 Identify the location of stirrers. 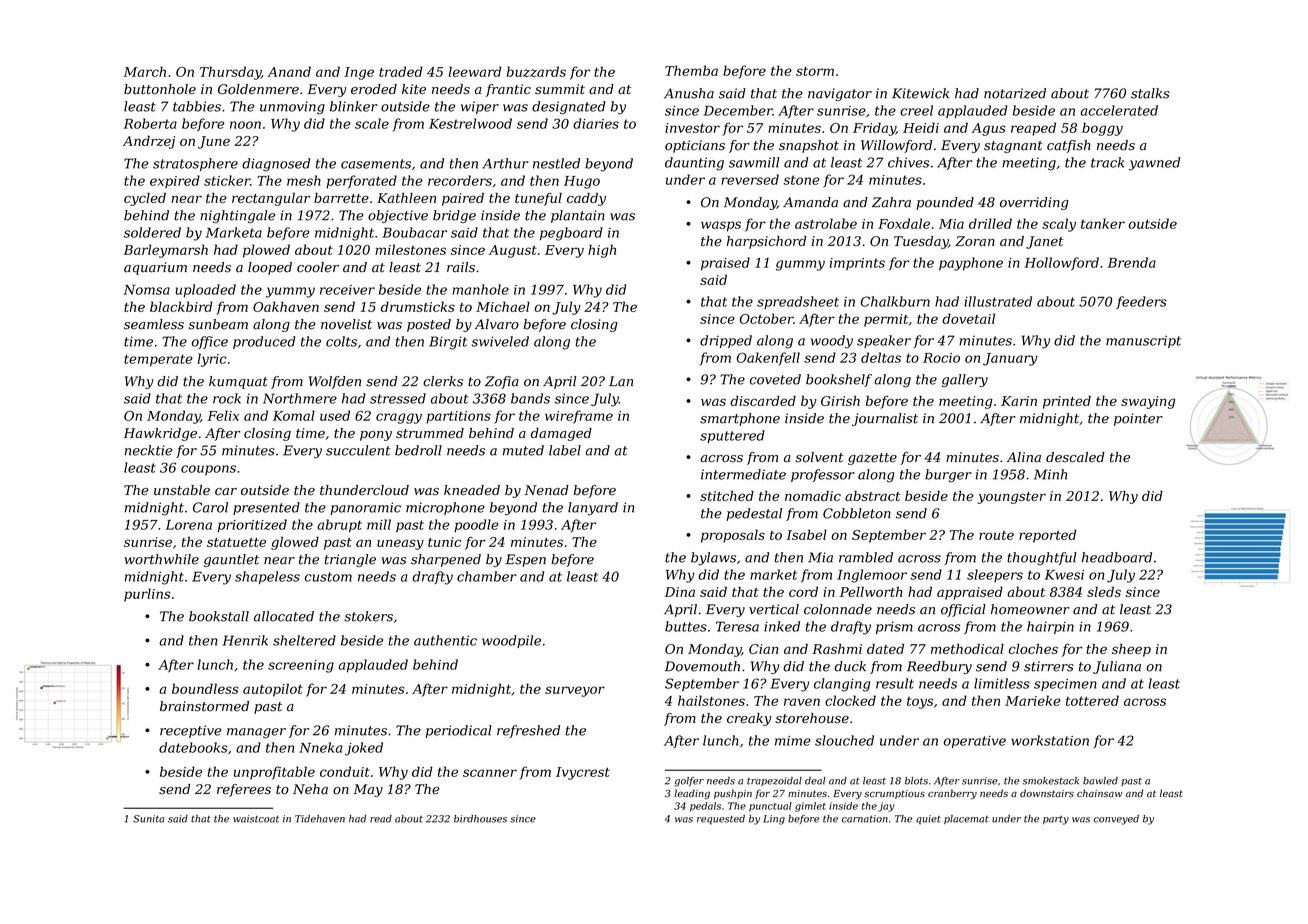
(1049, 666).
